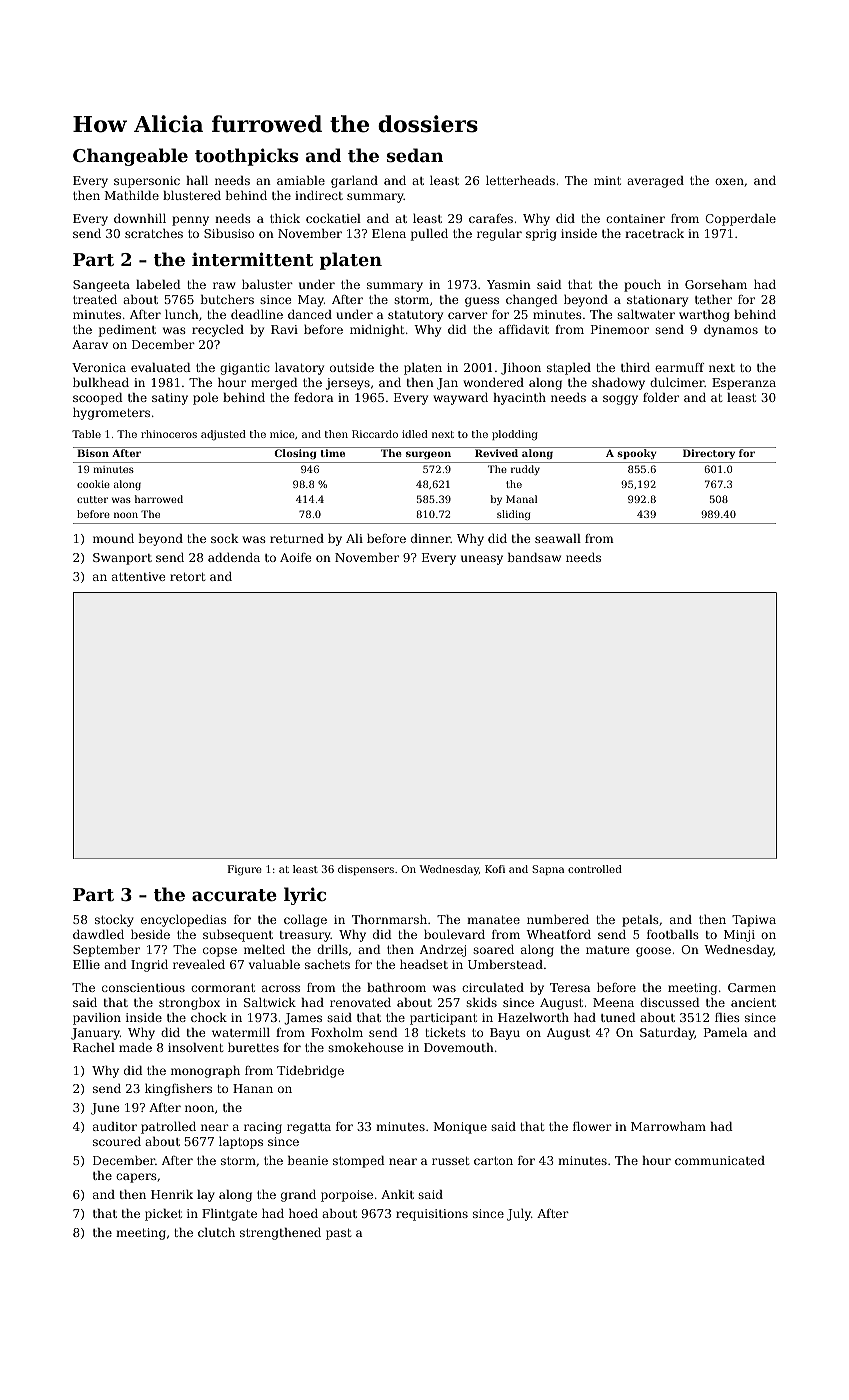  What do you see at coordinates (295, 557) in the screenshot?
I see `Aoife` at bounding box center [295, 557].
